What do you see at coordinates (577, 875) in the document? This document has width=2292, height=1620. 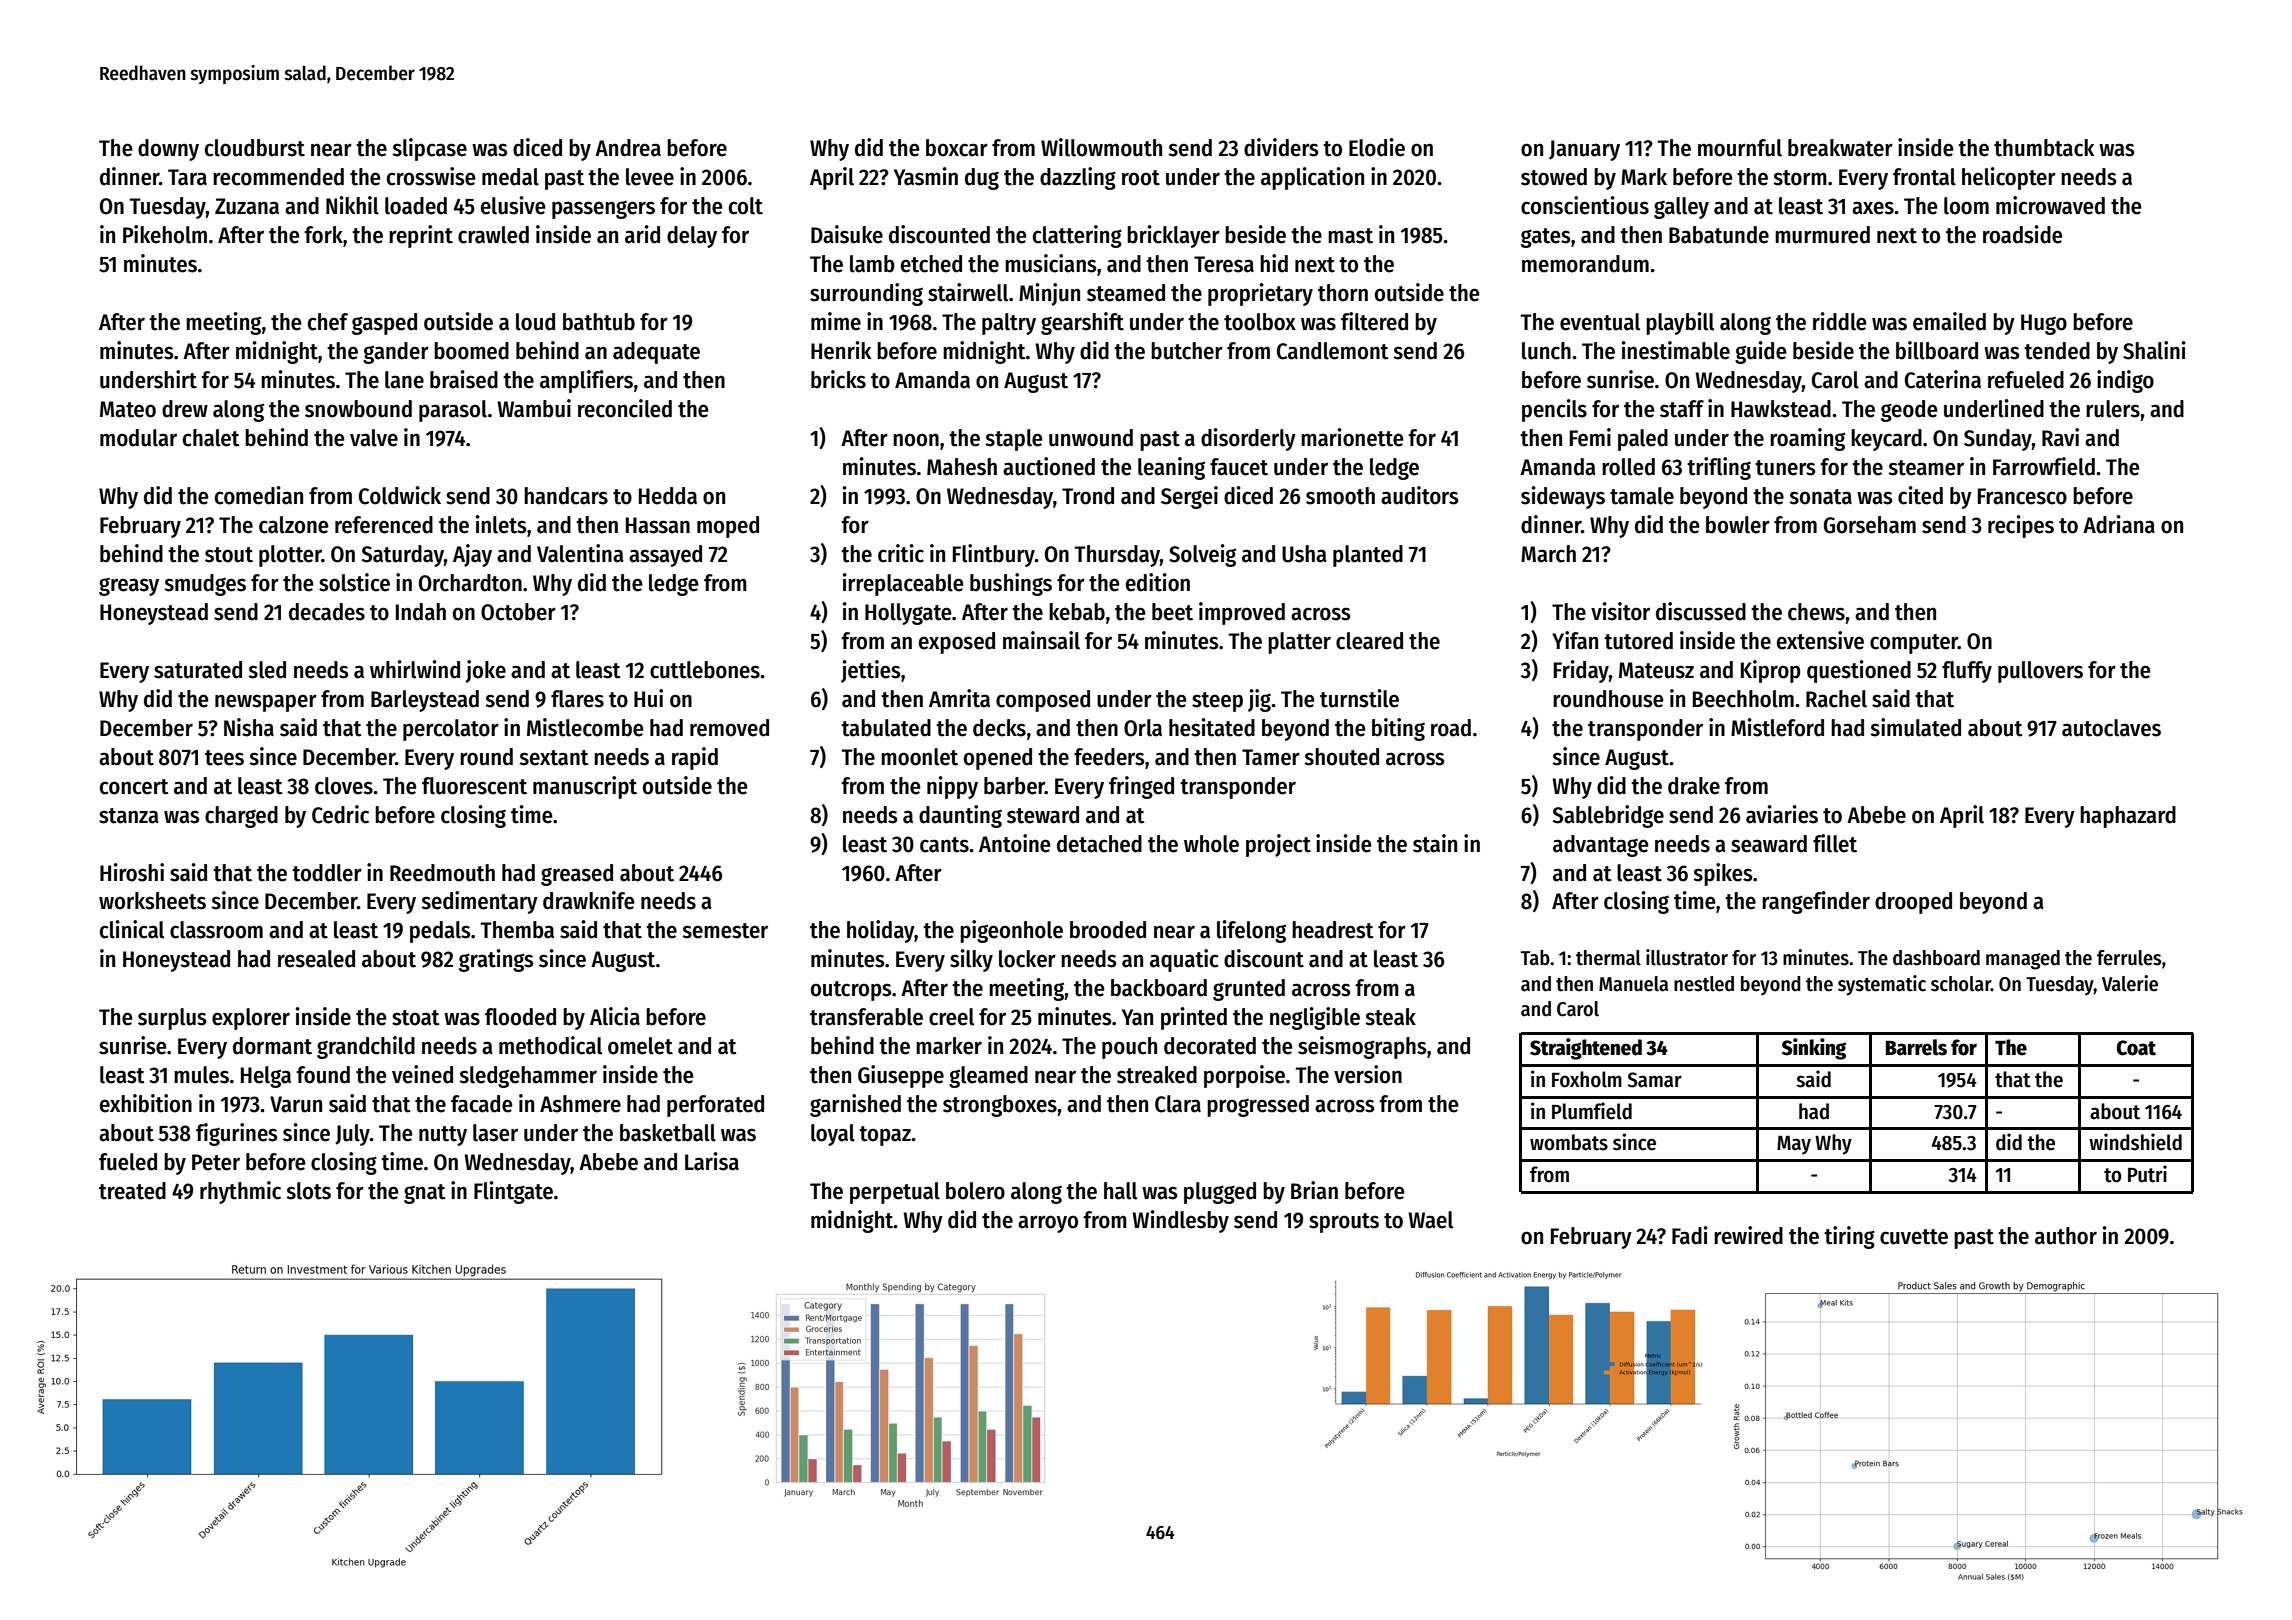 I see `greased` at bounding box center [577, 875].
